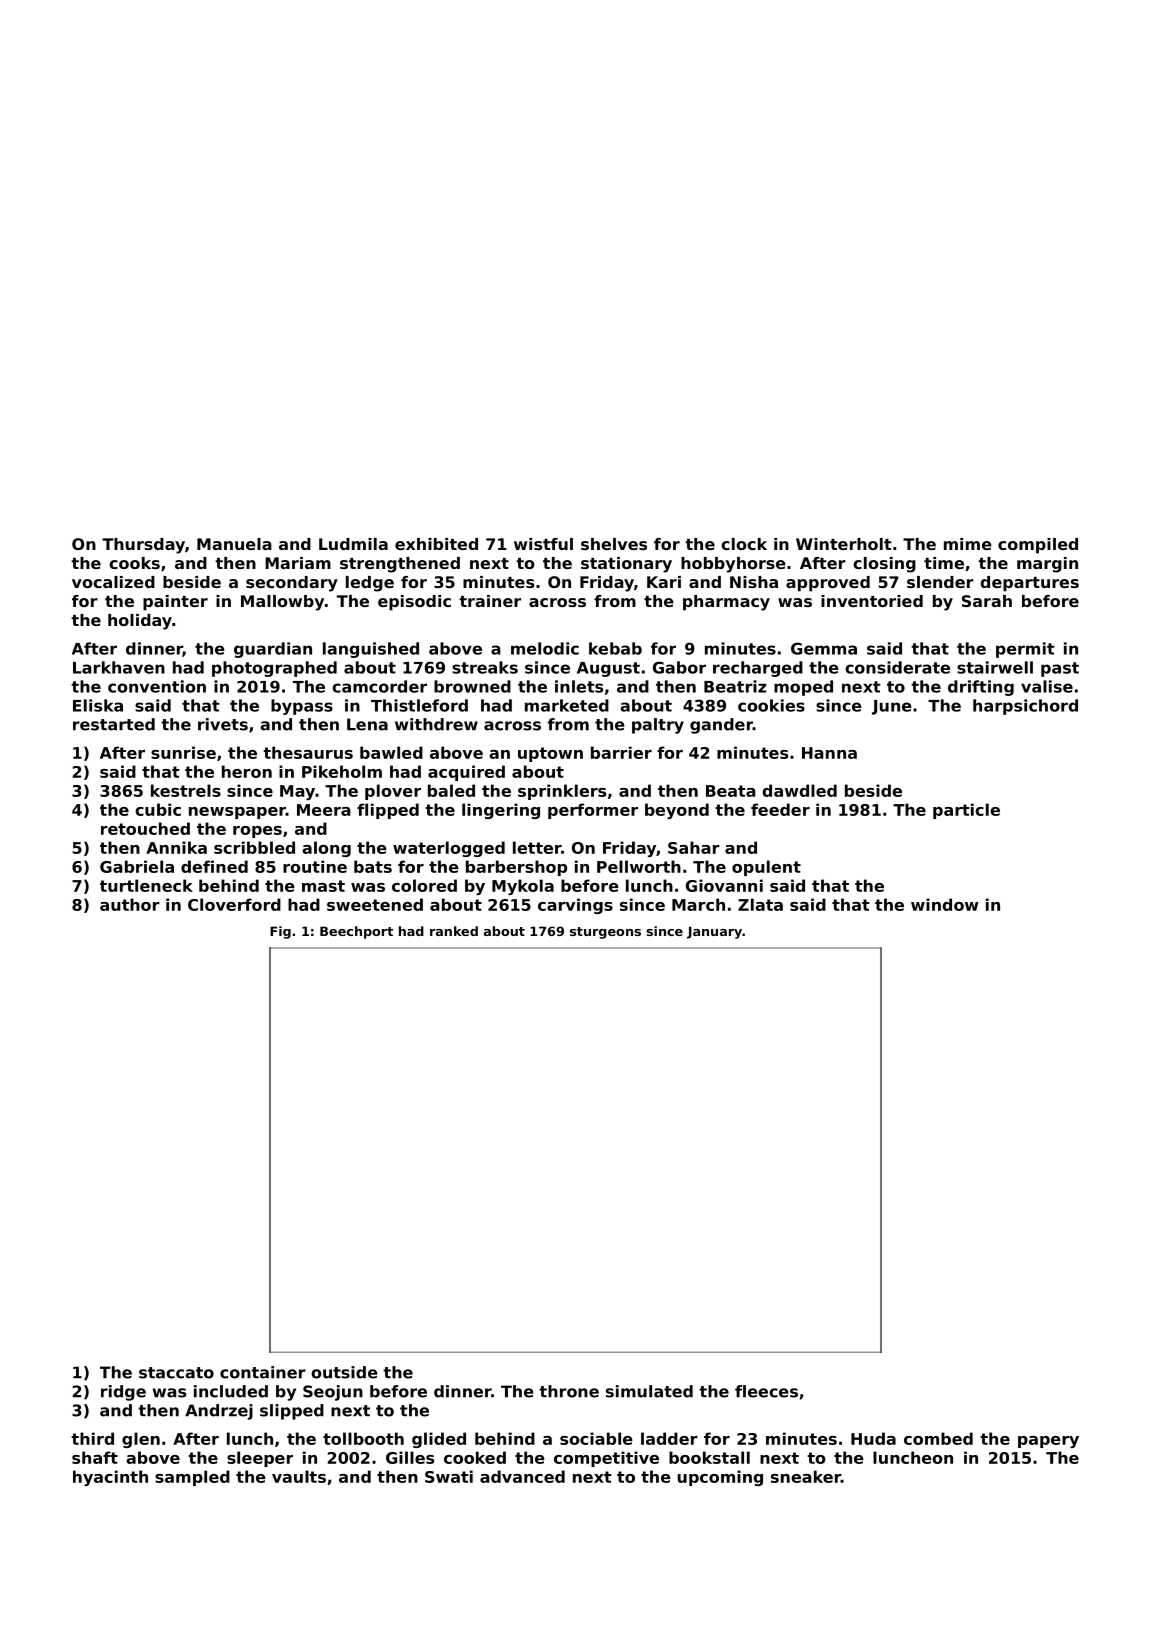  What do you see at coordinates (766, 1391) in the screenshot?
I see `fleeces` at bounding box center [766, 1391].
